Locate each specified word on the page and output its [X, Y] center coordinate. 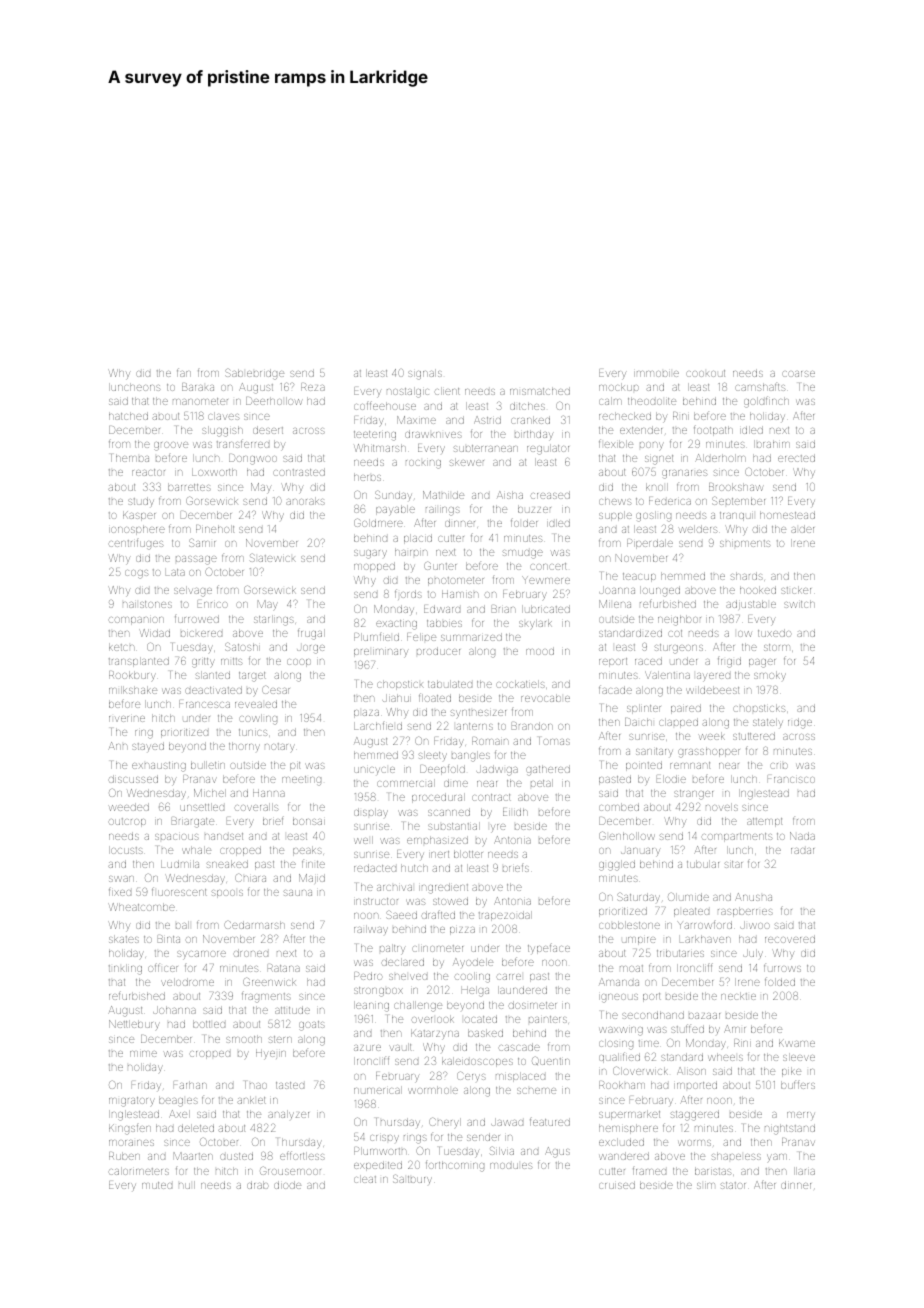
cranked [530, 420]
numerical [378, 1090]
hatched [128, 416]
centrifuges [137, 544]
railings [443, 511]
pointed [644, 766]
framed [649, 1171]
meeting [301, 781]
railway [371, 929]
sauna [298, 893]
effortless [302, 1155]
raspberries [745, 912]
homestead [787, 515]
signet [659, 460]
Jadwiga [497, 770]
